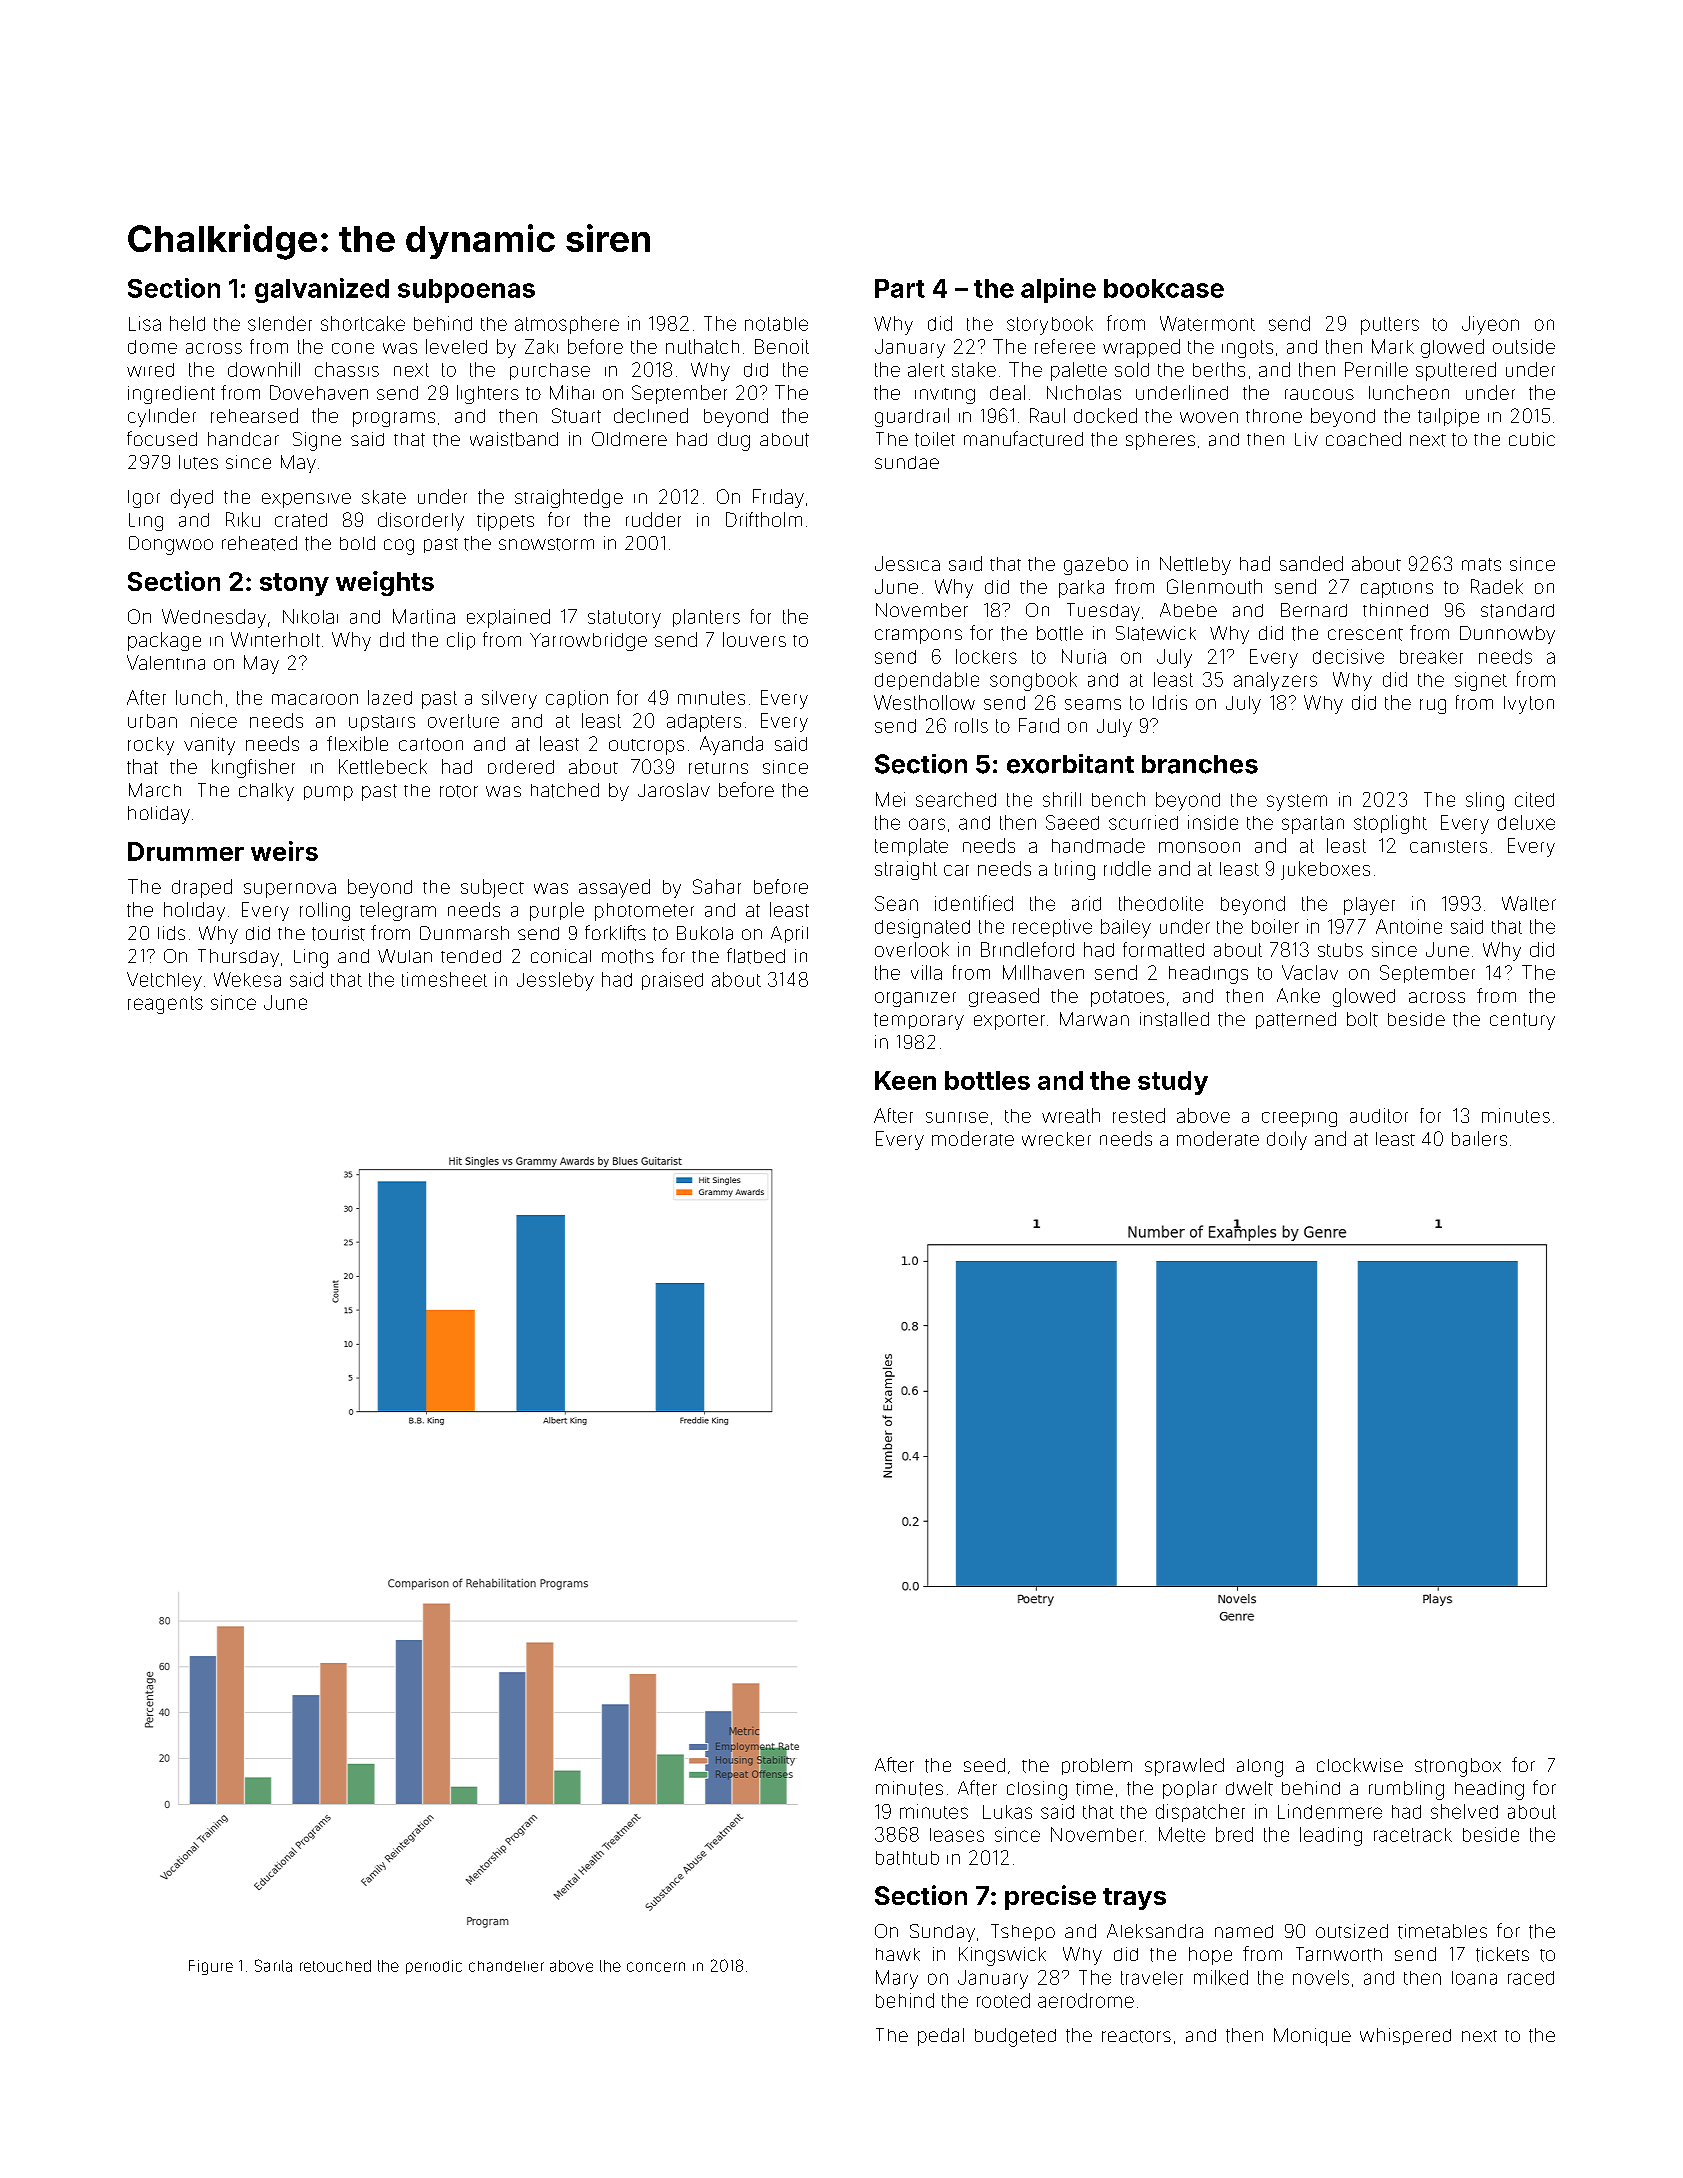  I want to click on Bukola, so click(705, 933).
